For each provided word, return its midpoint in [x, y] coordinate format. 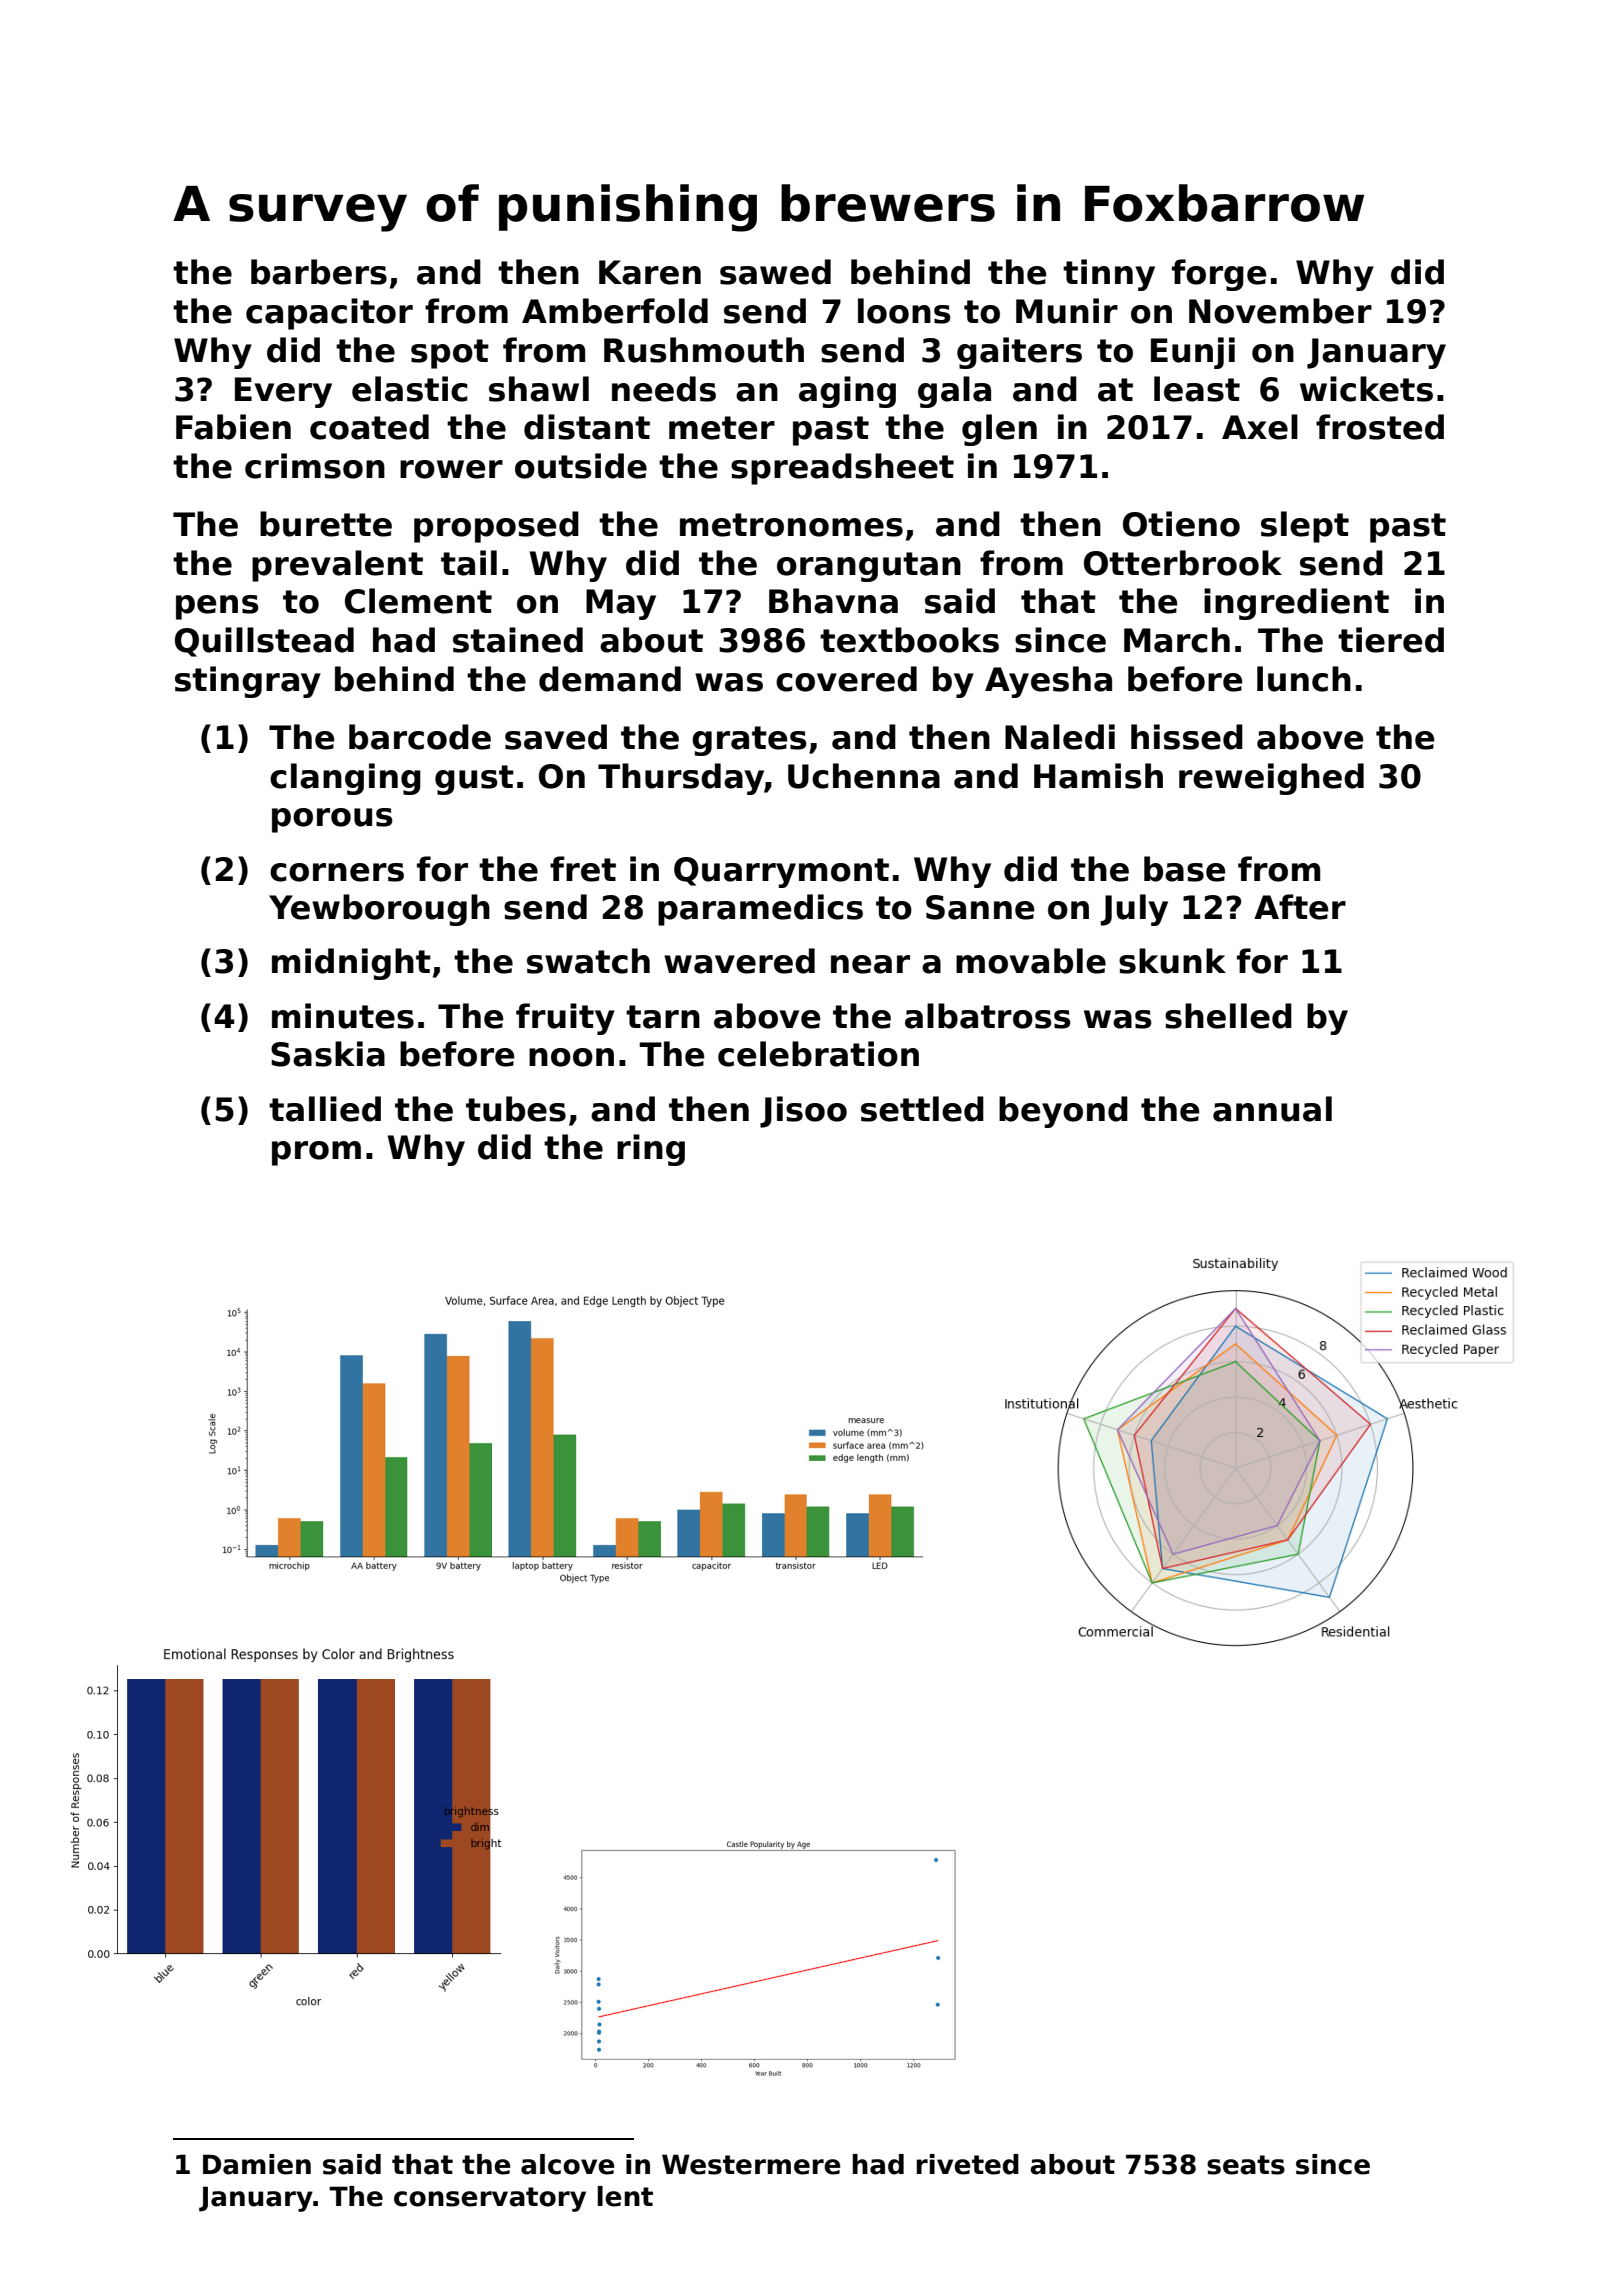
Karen [650, 272]
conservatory [490, 2199]
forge [1219, 275]
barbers [319, 272]
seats [1246, 2165]
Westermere [751, 2164]
